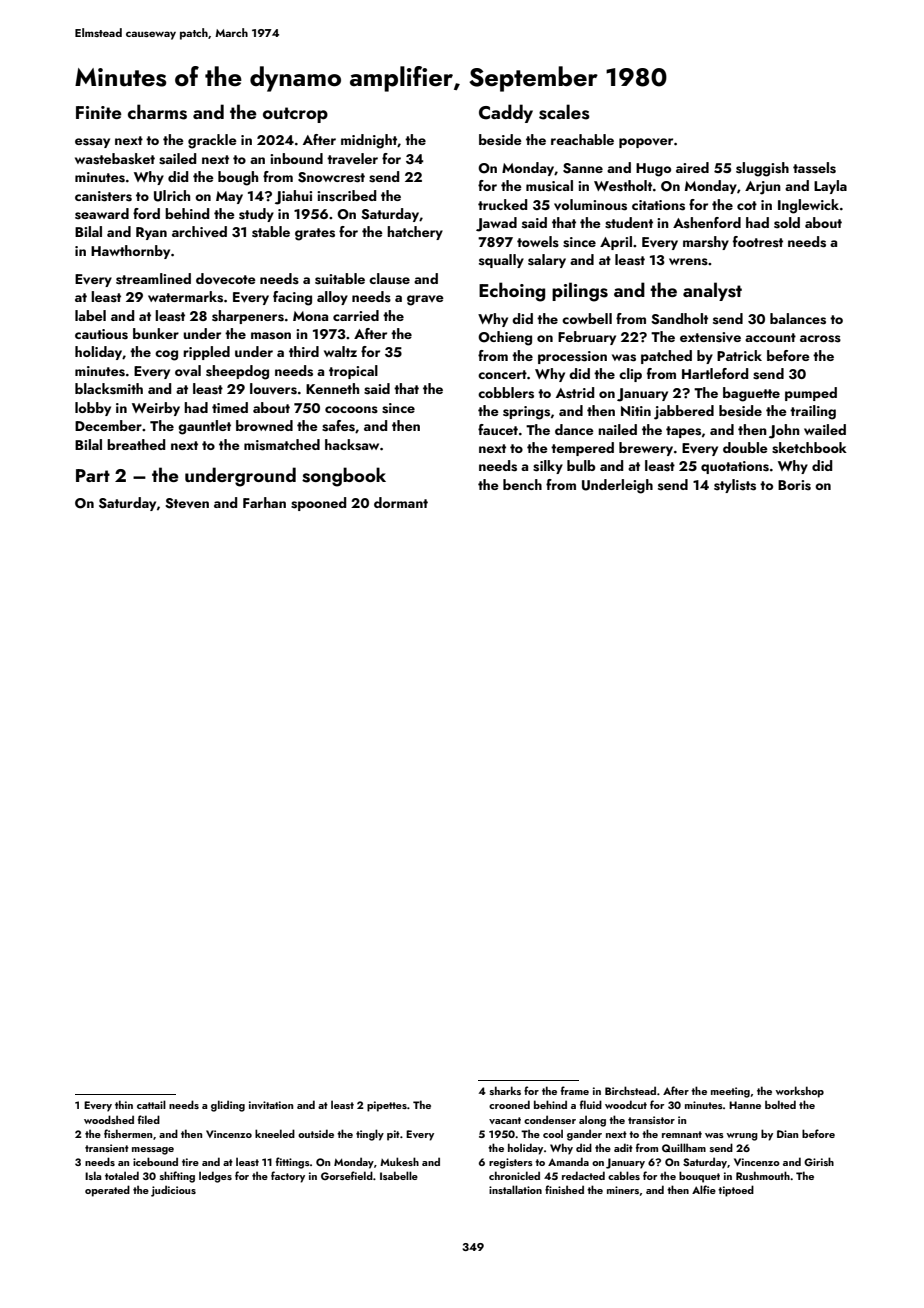 The height and width of the image is (1308, 924). What do you see at coordinates (401, 502) in the image?
I see `dormant` at bounding box center [401, 502].
